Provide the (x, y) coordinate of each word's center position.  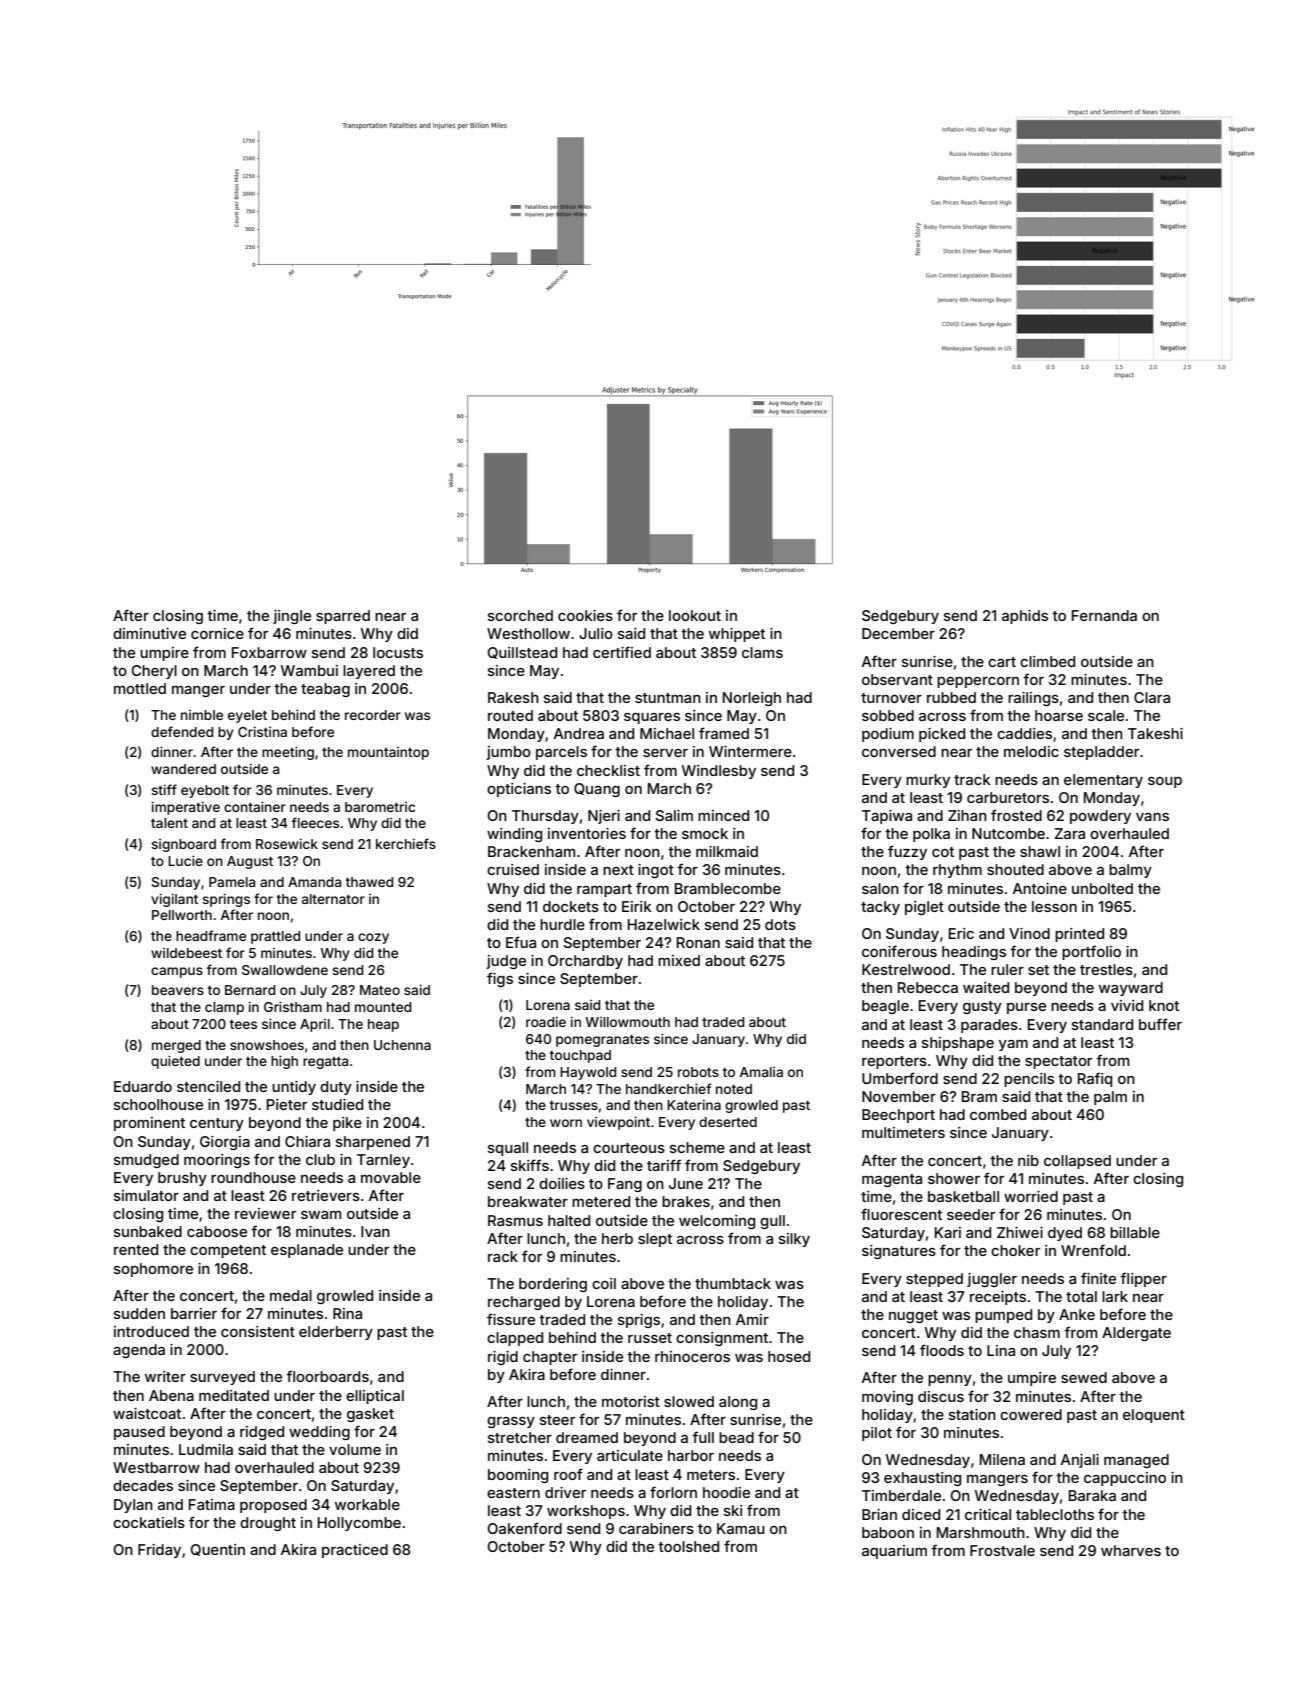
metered (601, 1201)
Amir (752, 1319)
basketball (963, 1196)
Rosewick (287, 843)
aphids (1025, 617)
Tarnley (383, 1161)
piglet (924, 908)
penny (950, 1380)
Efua (521, 942)
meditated (234, 1395)
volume (355, 1449)
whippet (737, 635)
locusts (398, 652)
